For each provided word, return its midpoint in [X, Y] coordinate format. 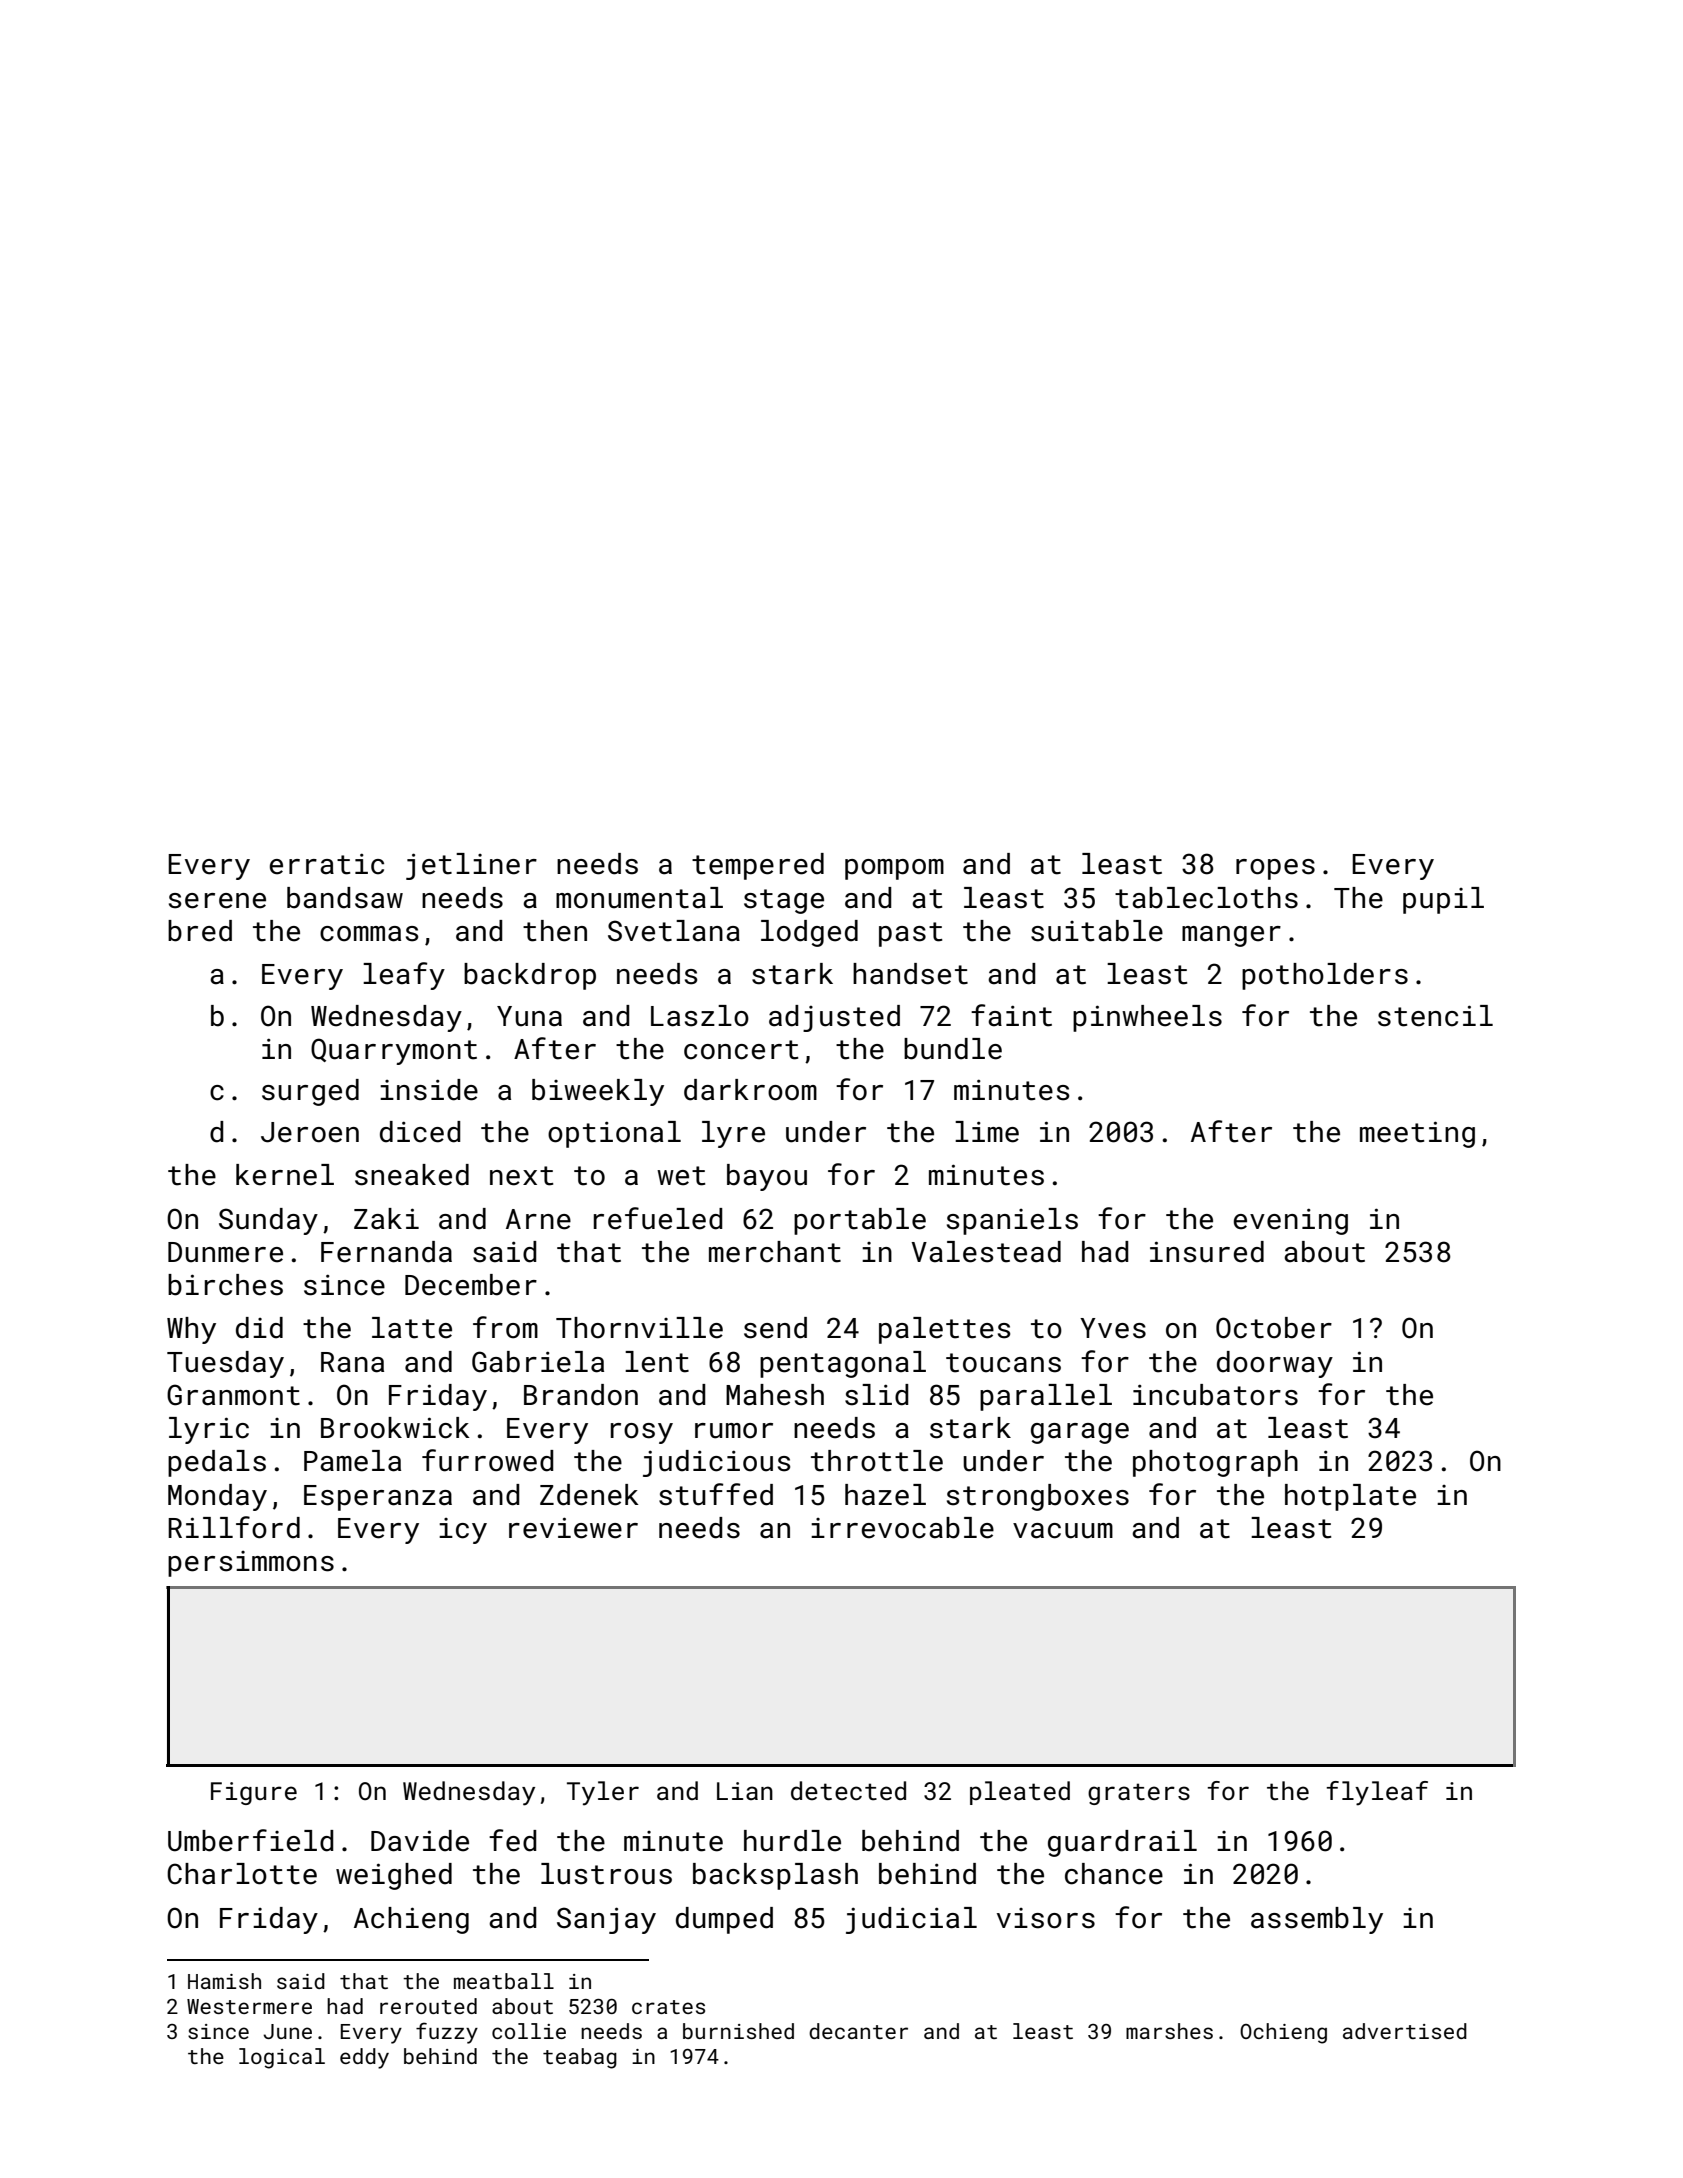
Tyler [603, 1793]
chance [1114, 1874]
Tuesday [225, 1364]
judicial [911, 1920]
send [775, 1328]
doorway [1275, 1364]
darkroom [750, 1090]
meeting [1417, 1134]
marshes [1169, 2031]
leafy [404, 976]
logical [282, 2058]
